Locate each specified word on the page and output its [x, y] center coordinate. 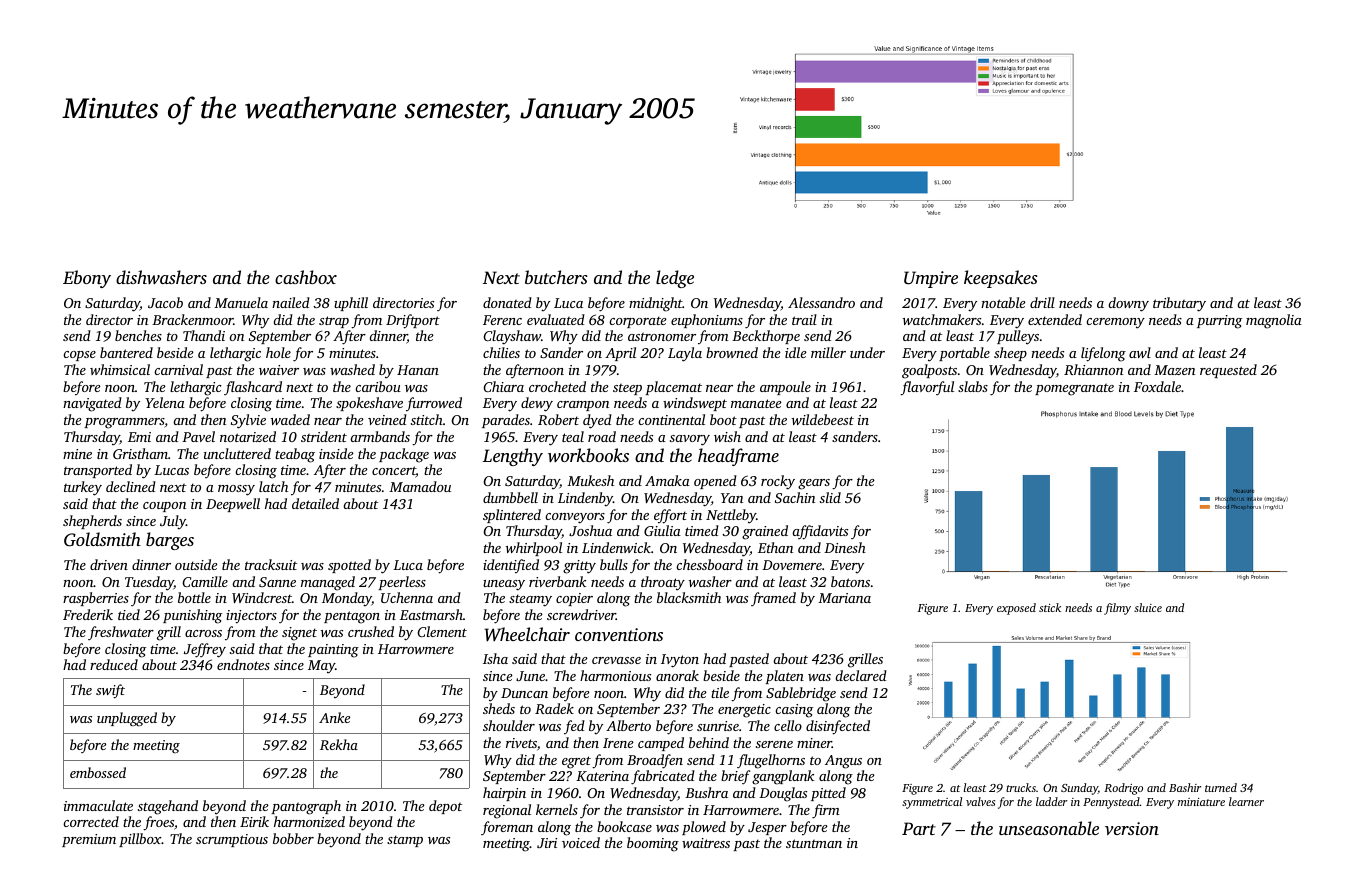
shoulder [509, 725]
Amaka [667, 480]
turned [1221, 787]
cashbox [306, 277]
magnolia [1274, 321]
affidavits [820, 532]
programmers [124, 423]
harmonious [615, 675]
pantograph [306, 807]
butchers [556, 277]
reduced [114, 664]
